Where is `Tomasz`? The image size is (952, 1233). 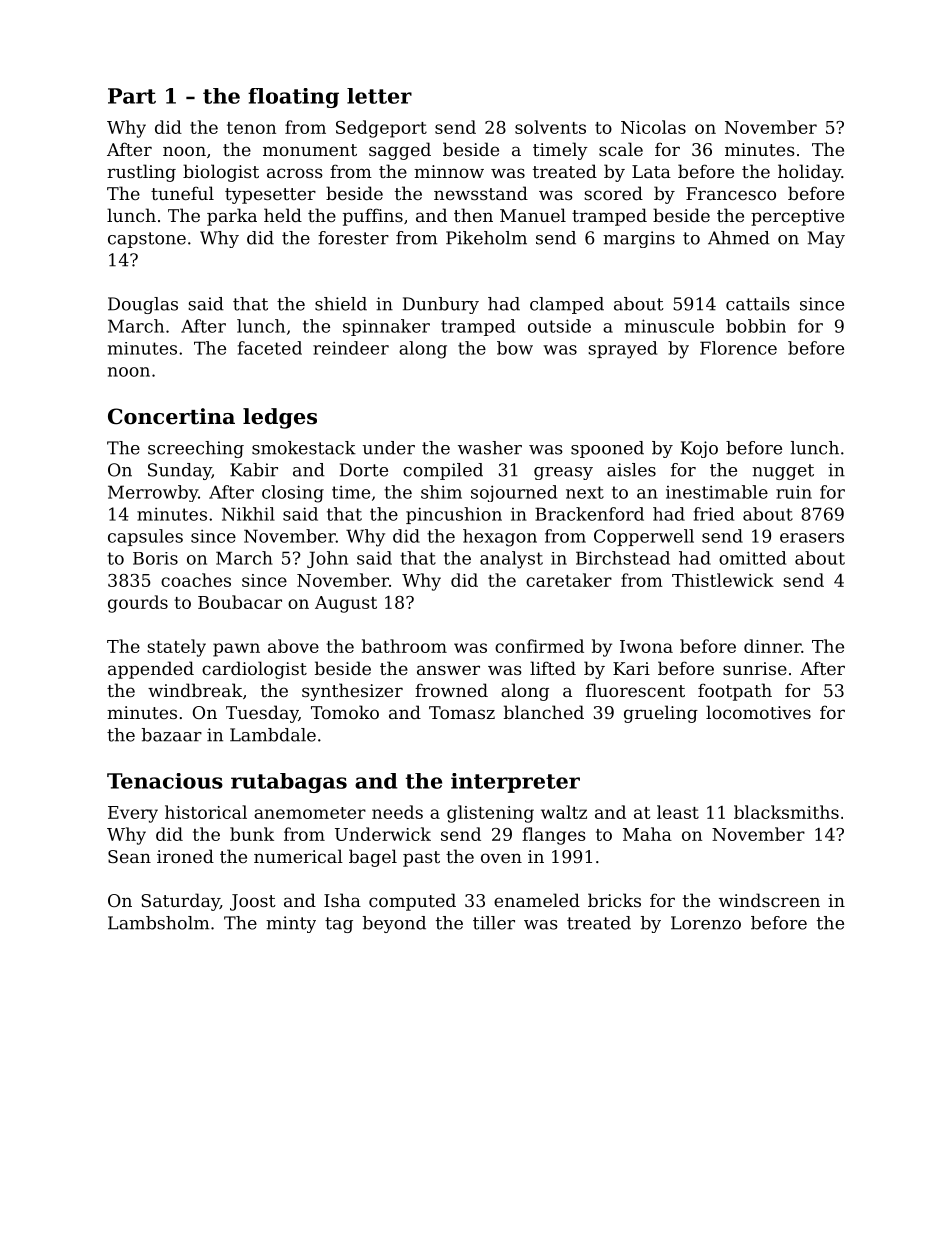
Tomasz is located at coordinates (462, 712).
